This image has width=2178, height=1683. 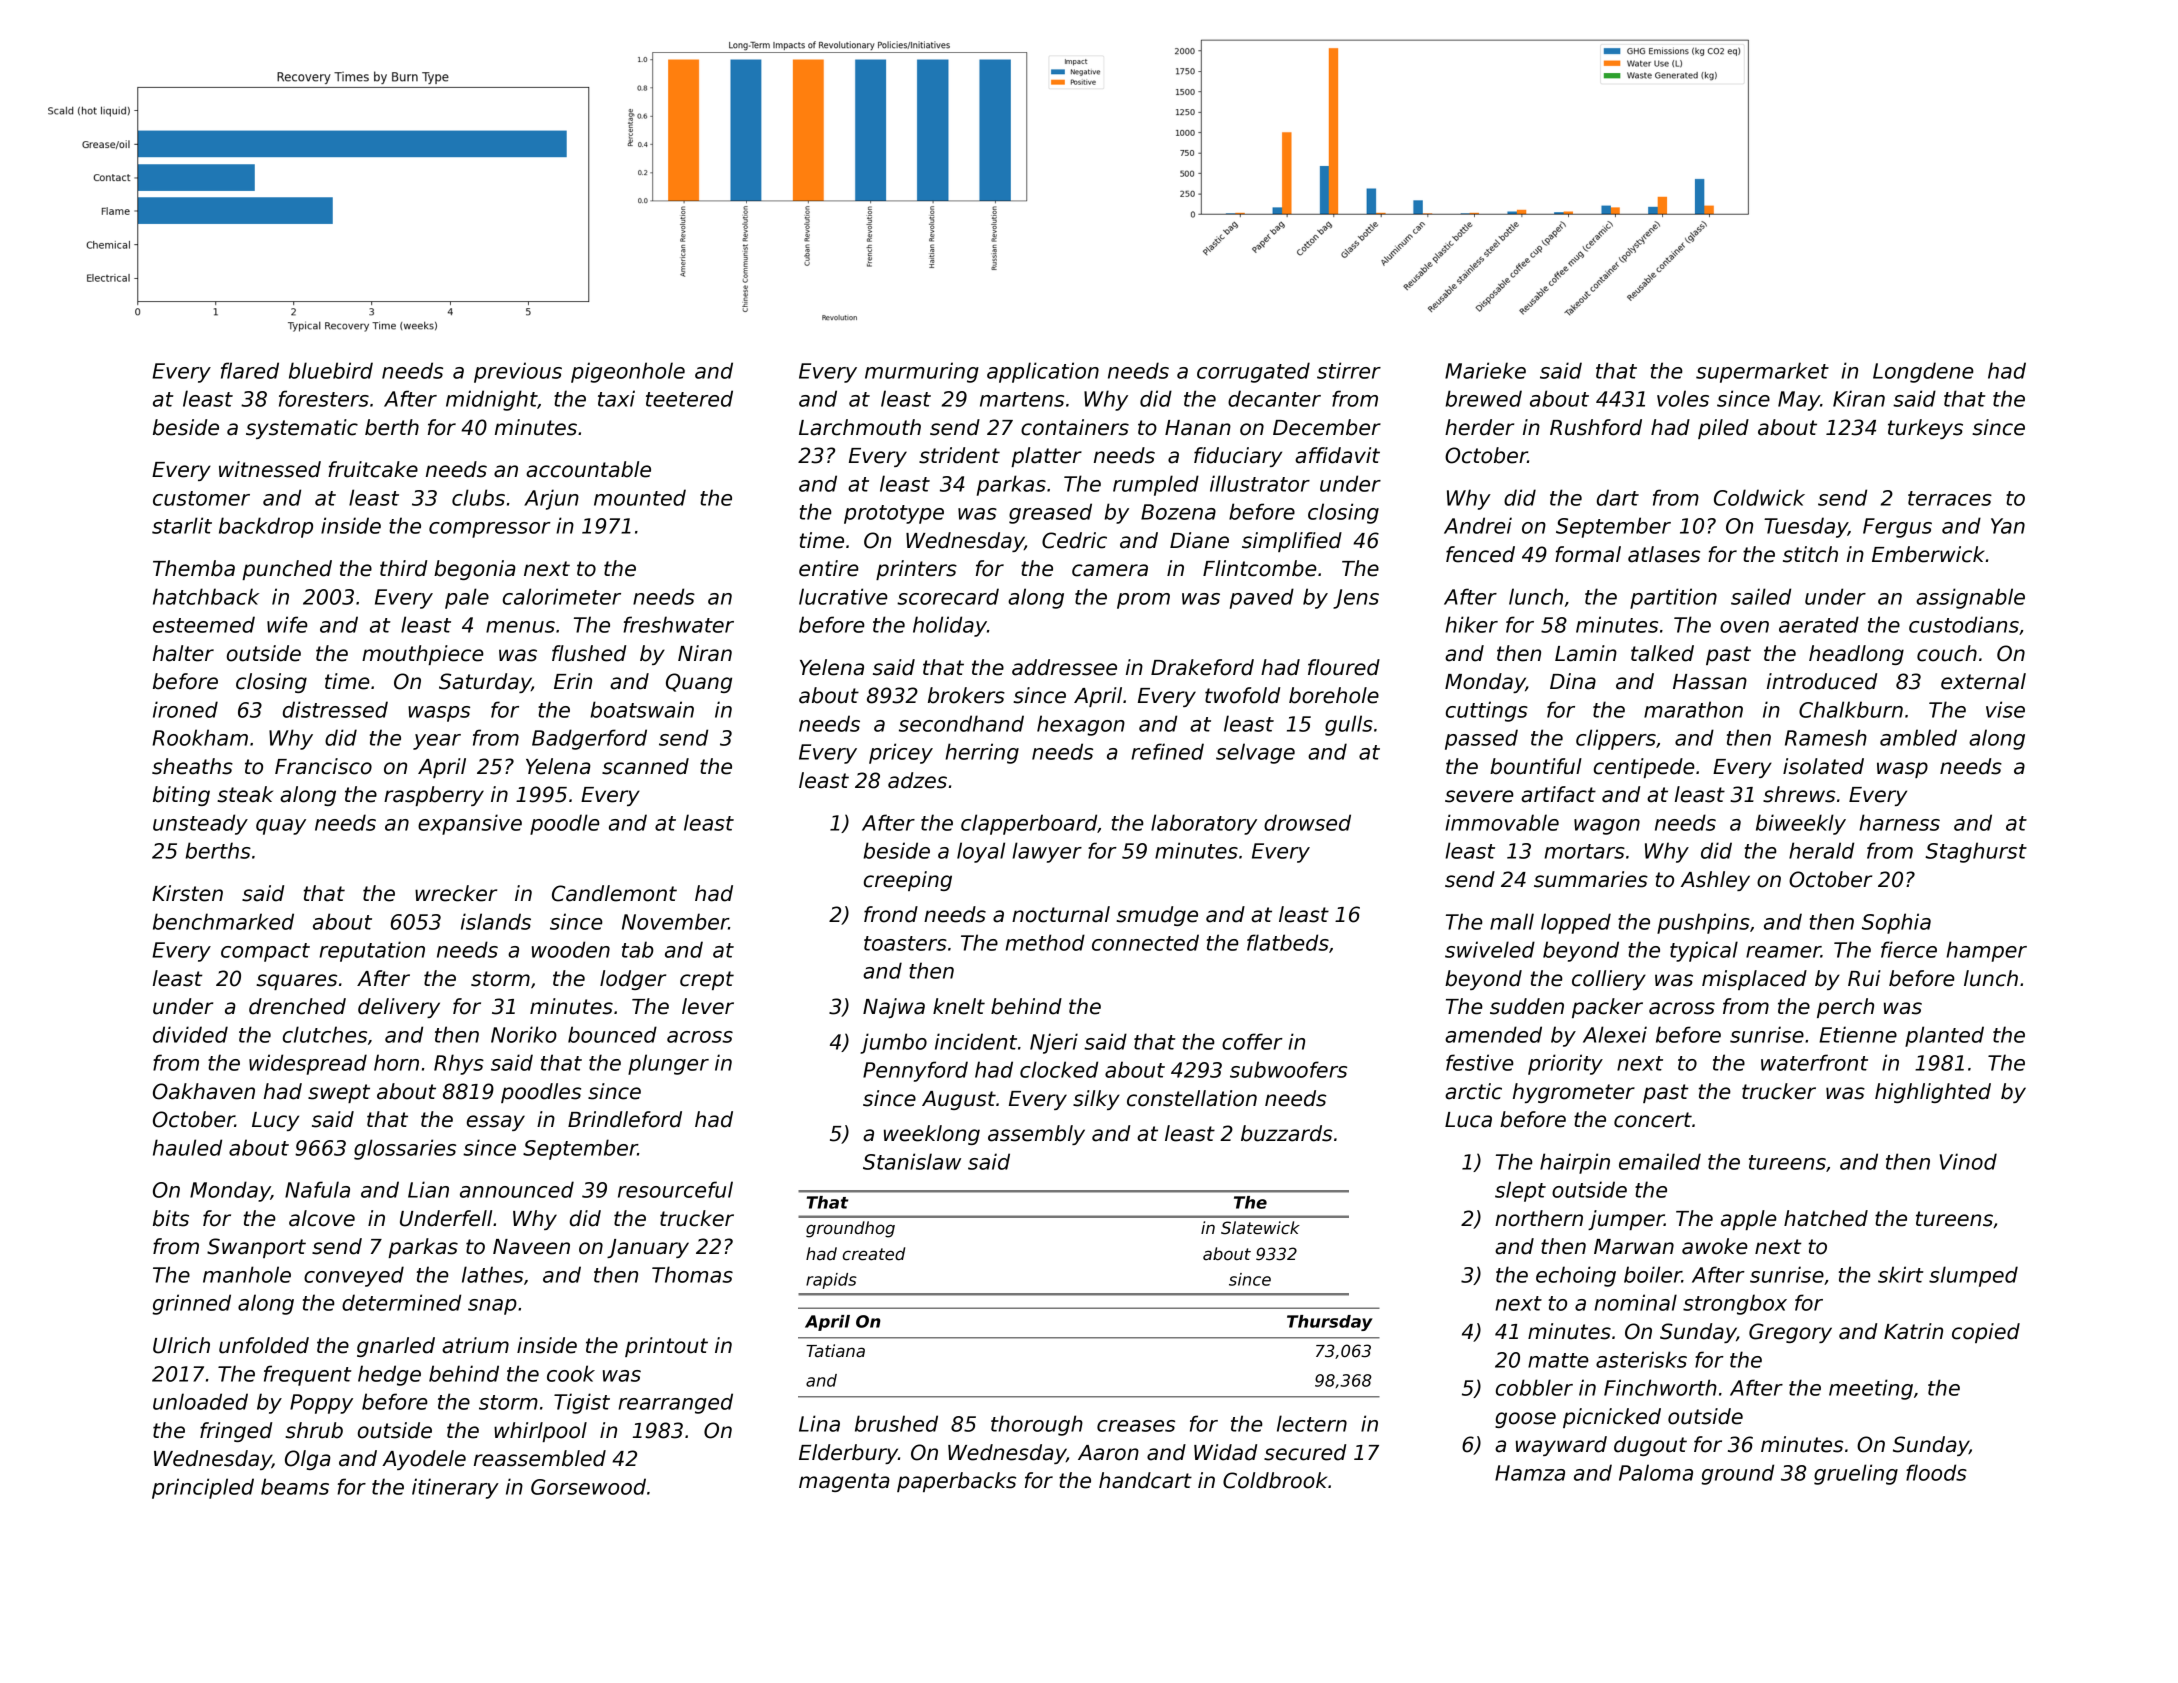 What do you see at coordinates (1968, 1161) in the image?
I see `Vinod` at bounding box center [1968, 1161].
